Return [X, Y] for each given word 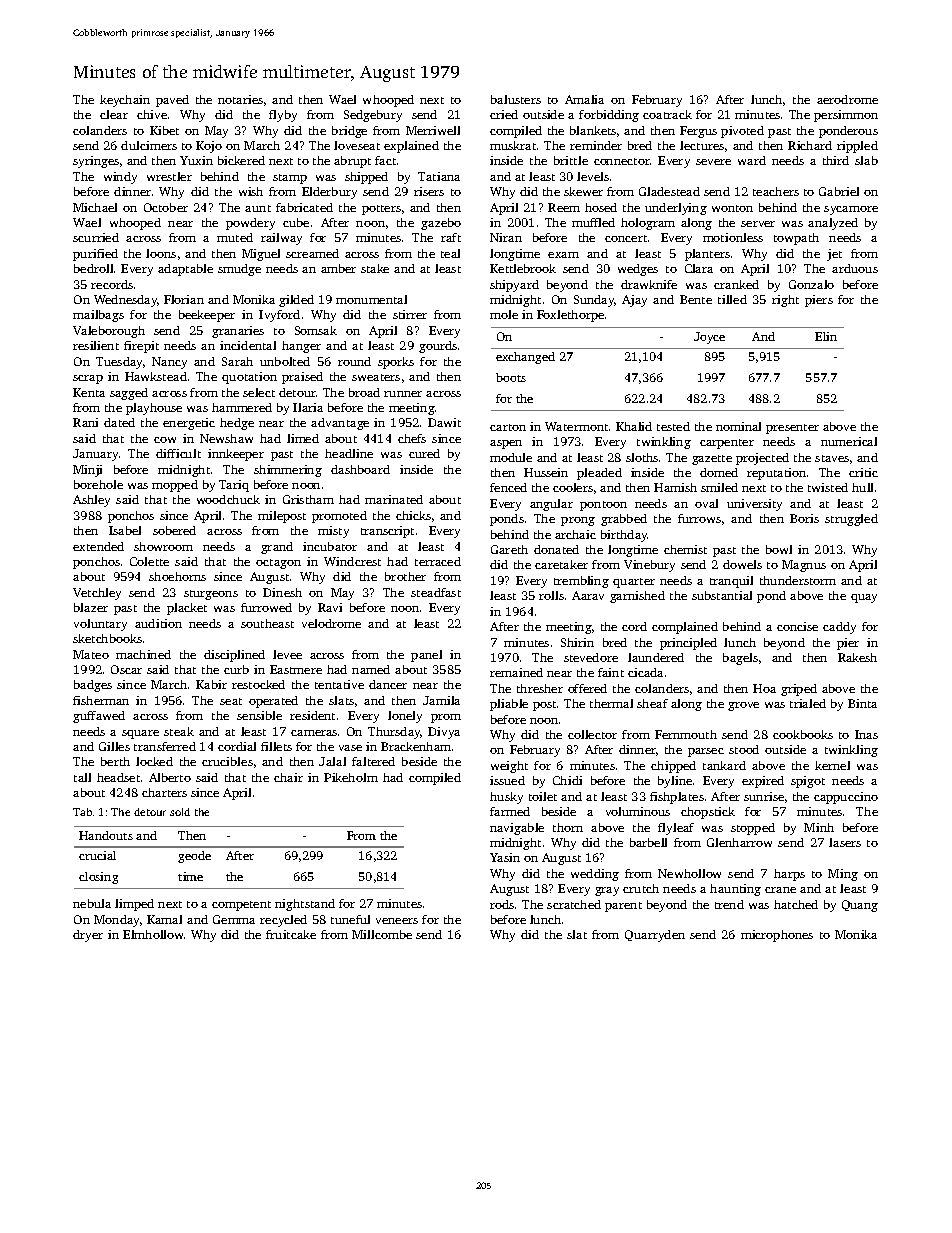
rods [502, 904]
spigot [808, 782]
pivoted [742, 132]
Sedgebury [373, 116]
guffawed [99, 717]
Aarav [588, 595]
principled [688, 644]
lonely [405, 717]
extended [98, 546]
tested [673, 426]
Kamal [164, 919]
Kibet [164, 130]
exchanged [525, 358]
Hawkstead [156, 376]
